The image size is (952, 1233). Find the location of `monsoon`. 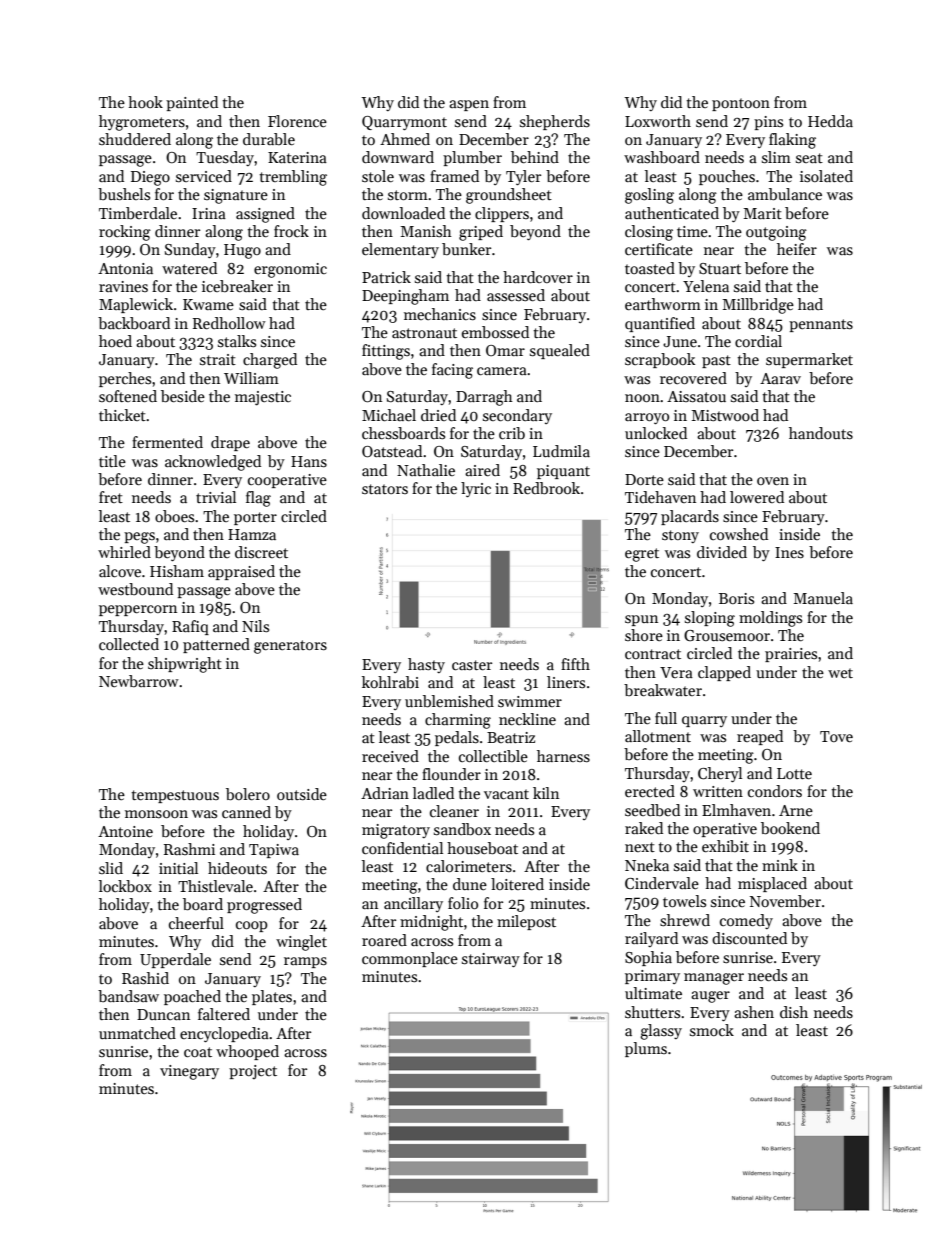

monsoon is located at coordinates (156, 814).
